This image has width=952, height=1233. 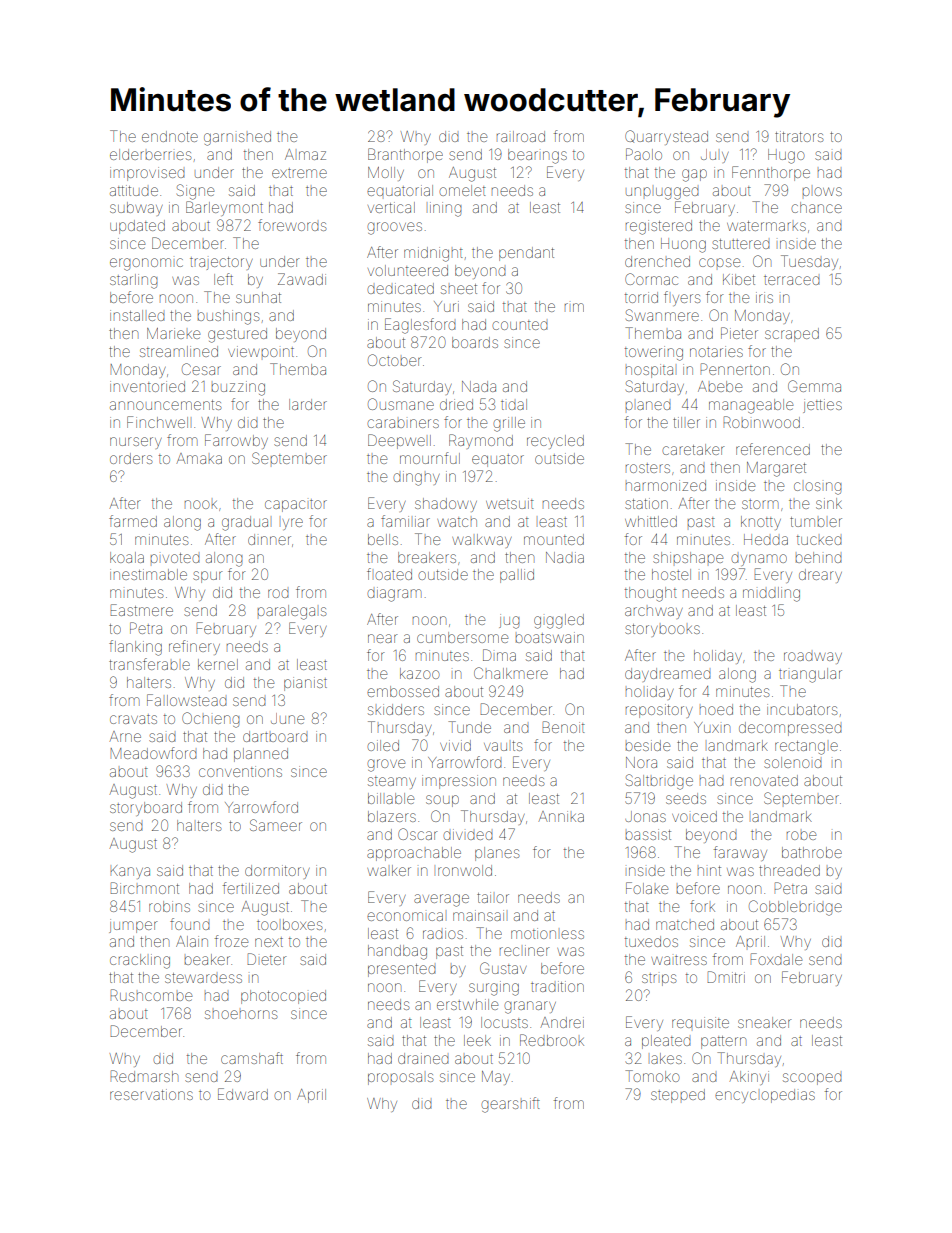 I want to click on Rushcombe, so click(x=151, y=995).
